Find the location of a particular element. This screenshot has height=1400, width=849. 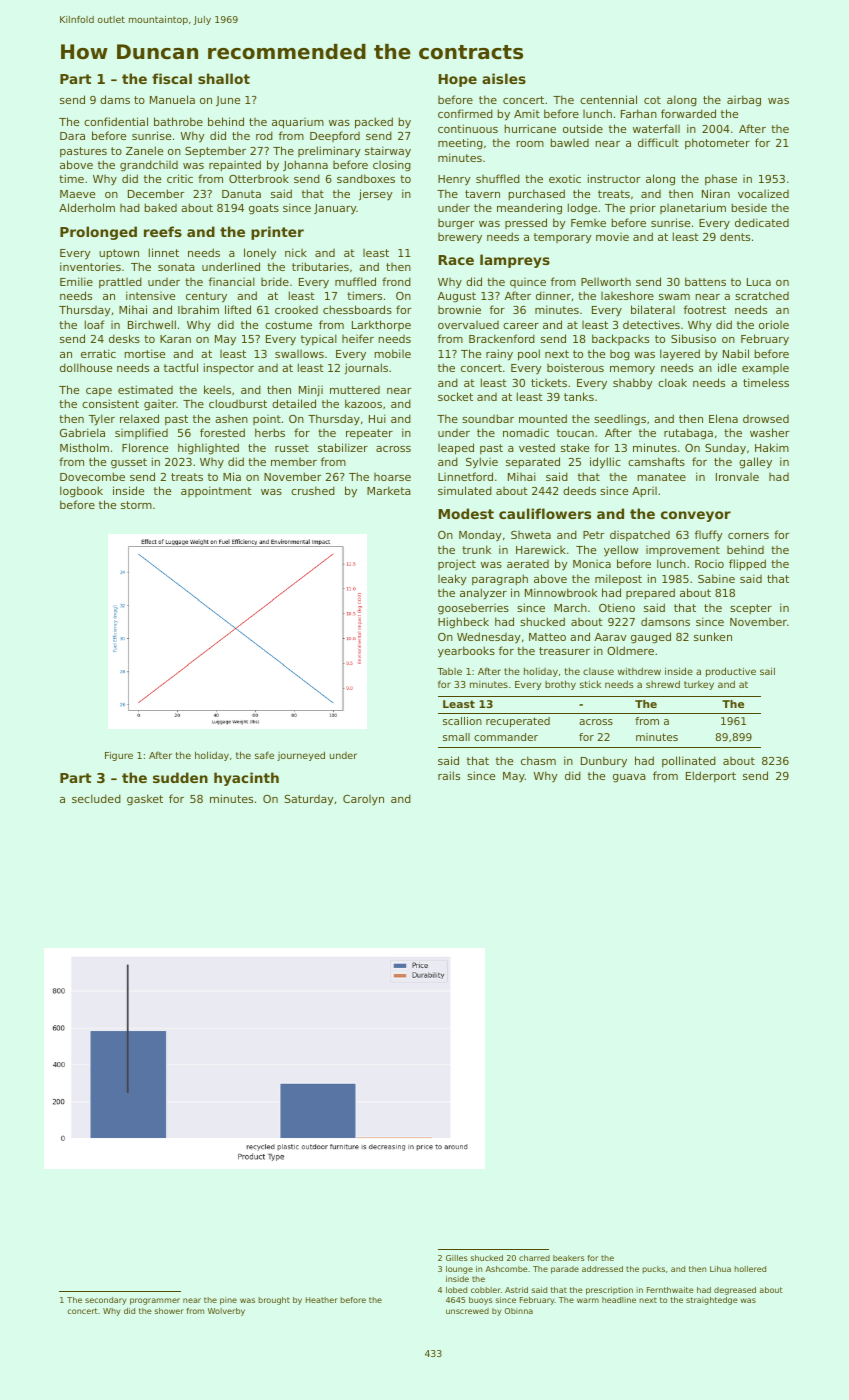

Matteo is located at coordinates (547, 637).
